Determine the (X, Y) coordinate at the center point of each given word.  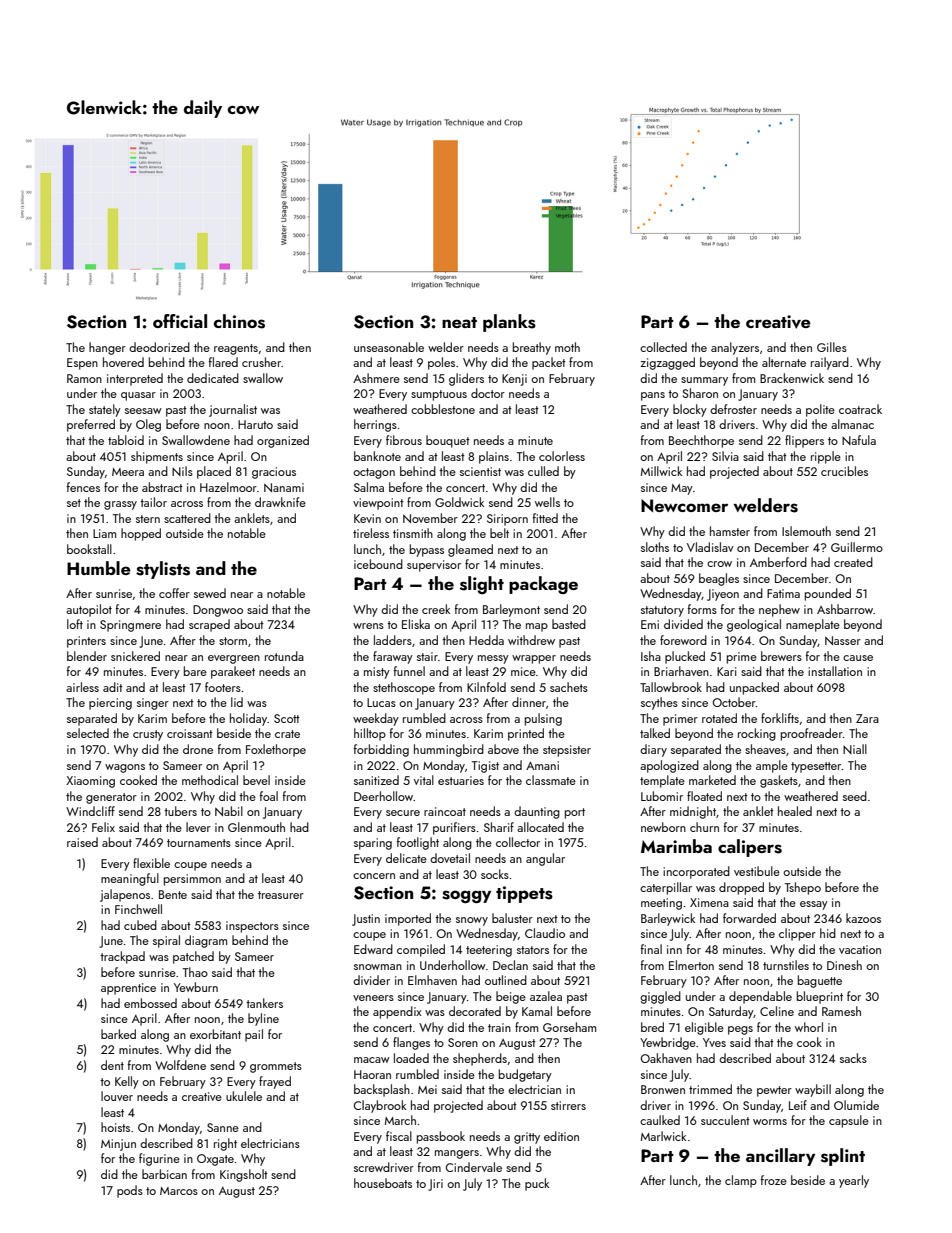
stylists (163, 570)
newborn (663, 827)
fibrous (404, 440)
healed (795, 811)
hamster (730, 531)
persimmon (192, 880)
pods (130, 1191)
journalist (233, 410)
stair (427, 656)
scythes (659, 703)
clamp (741, 1181)
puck (537, 1184)
